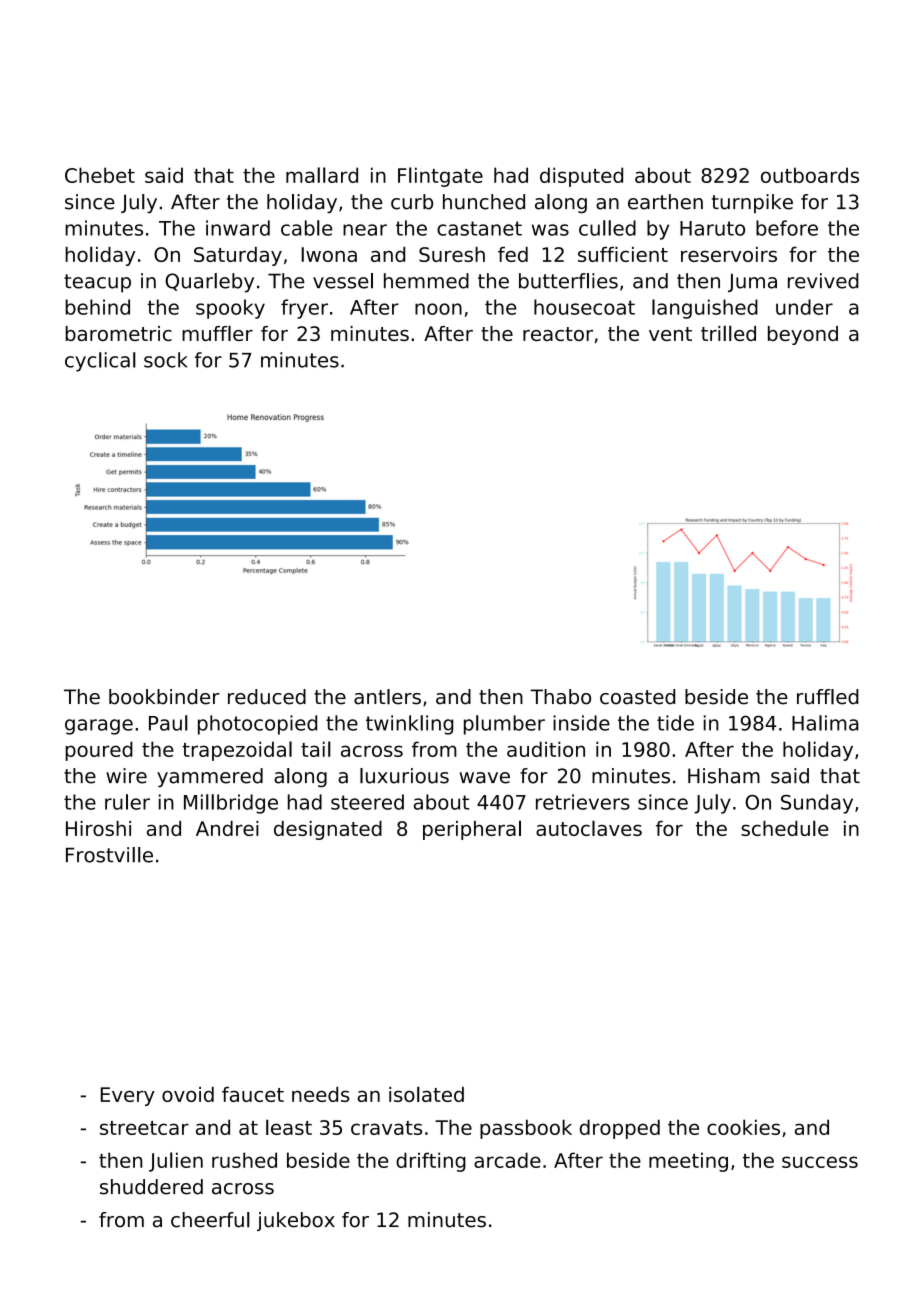 This screenshot has height=1311, width=924. Describe the element at coordinates (440, 177) in the screenshot. I see `Flintgate` at that location.
